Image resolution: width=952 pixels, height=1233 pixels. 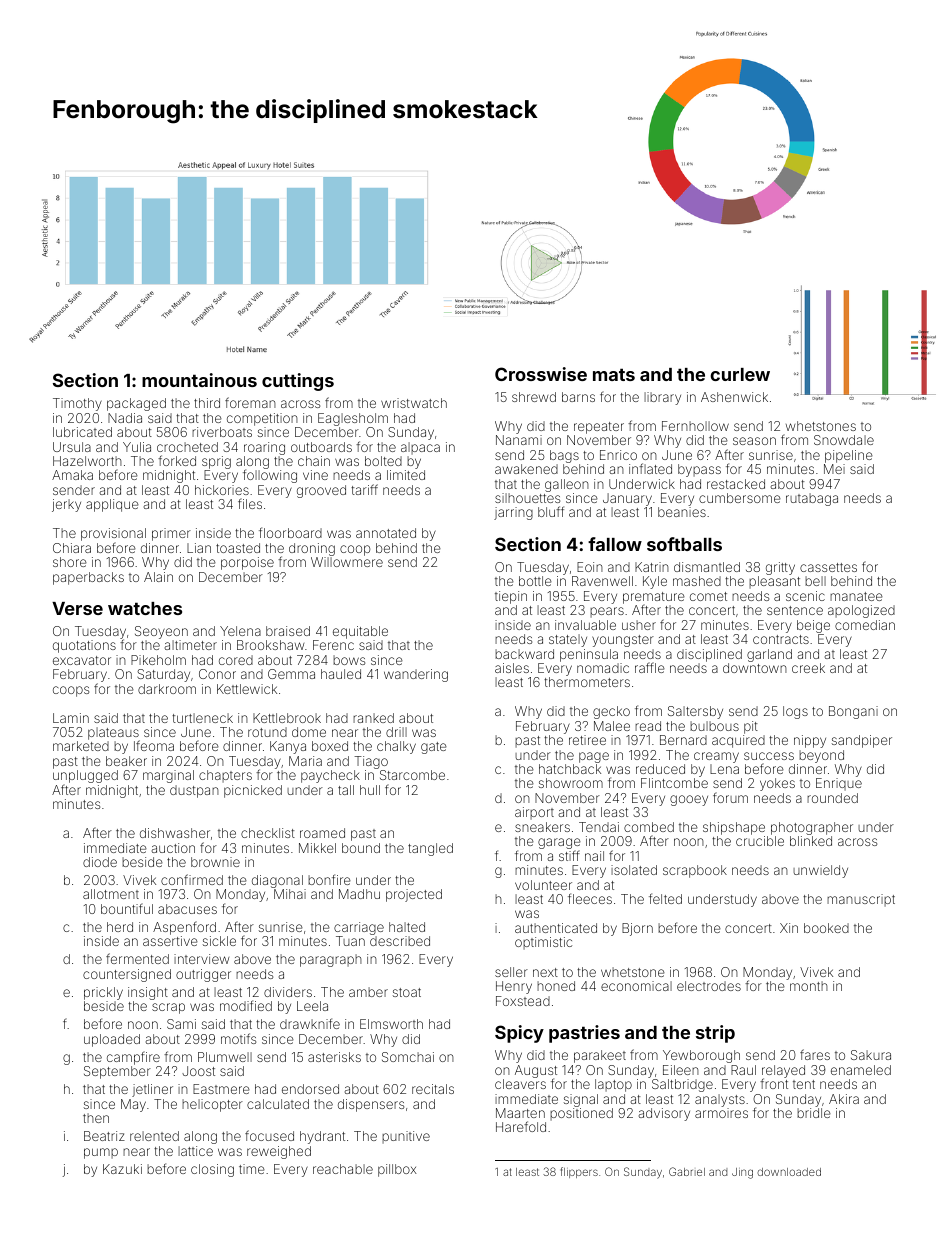 I want to click on prickly, so click(x=103, y=993).
